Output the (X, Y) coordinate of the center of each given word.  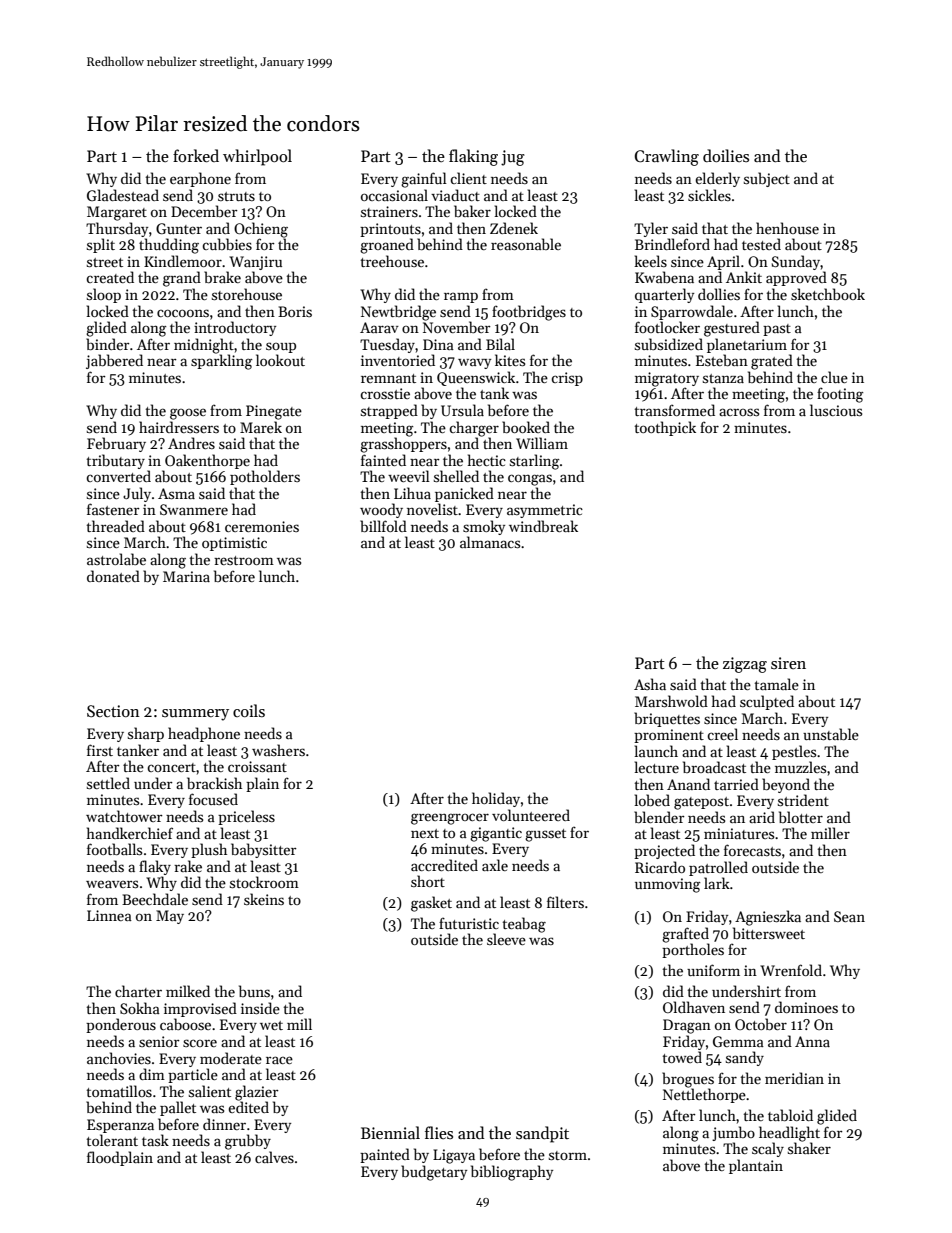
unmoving (668, 885)
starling (535, 462)
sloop (104, 295)
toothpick (665, 428)
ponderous (121, 1025)
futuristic (469, 923)
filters (565, 902)
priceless (246, 817)
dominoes (806, 1007)
